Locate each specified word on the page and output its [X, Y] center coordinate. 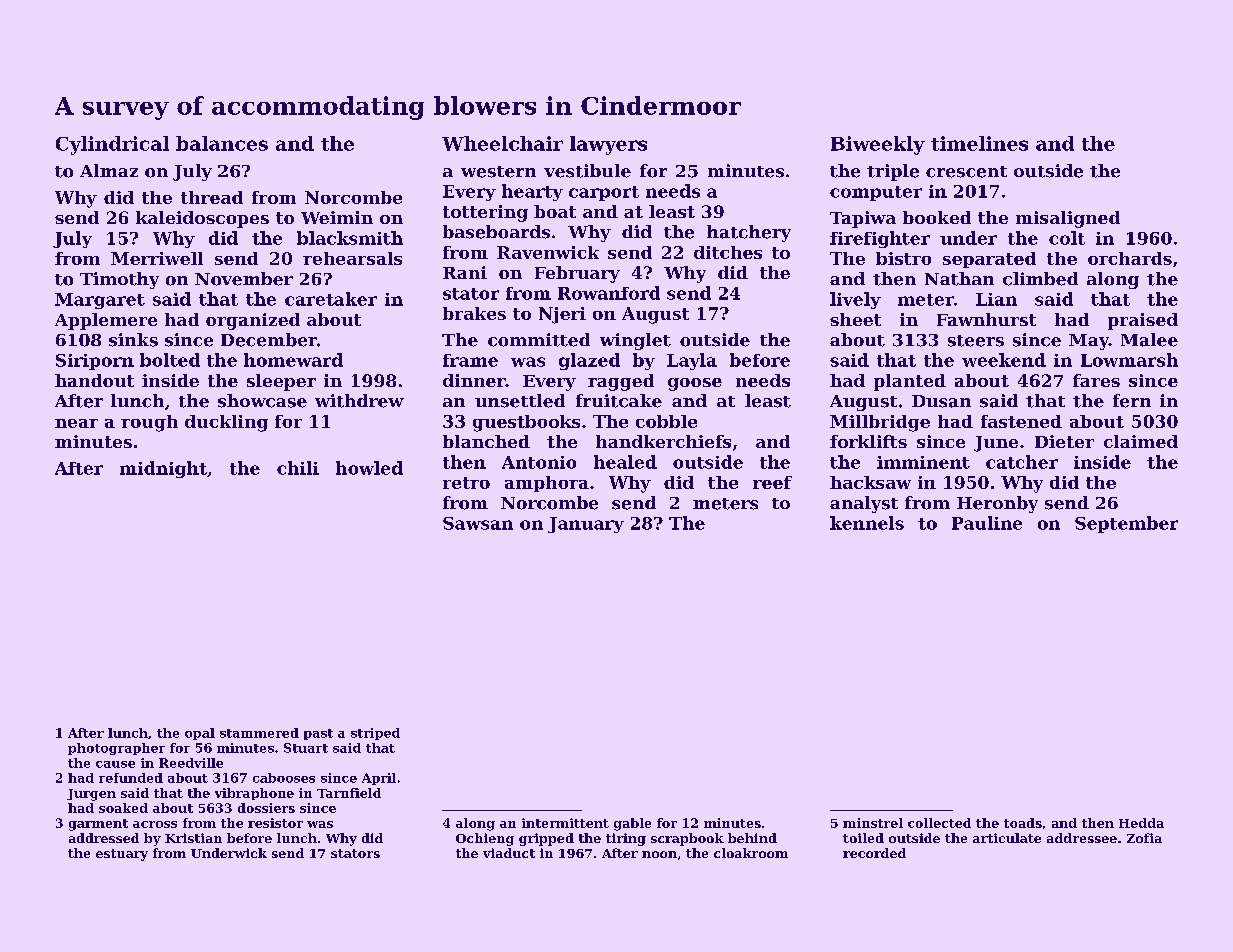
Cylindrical [112, 145]
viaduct [509, 853]
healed [625, 462]
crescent [966, 172]
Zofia [1144, 838]
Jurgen [91, 795]
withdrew [359, 401]
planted [910, 382]
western [498, 172]
